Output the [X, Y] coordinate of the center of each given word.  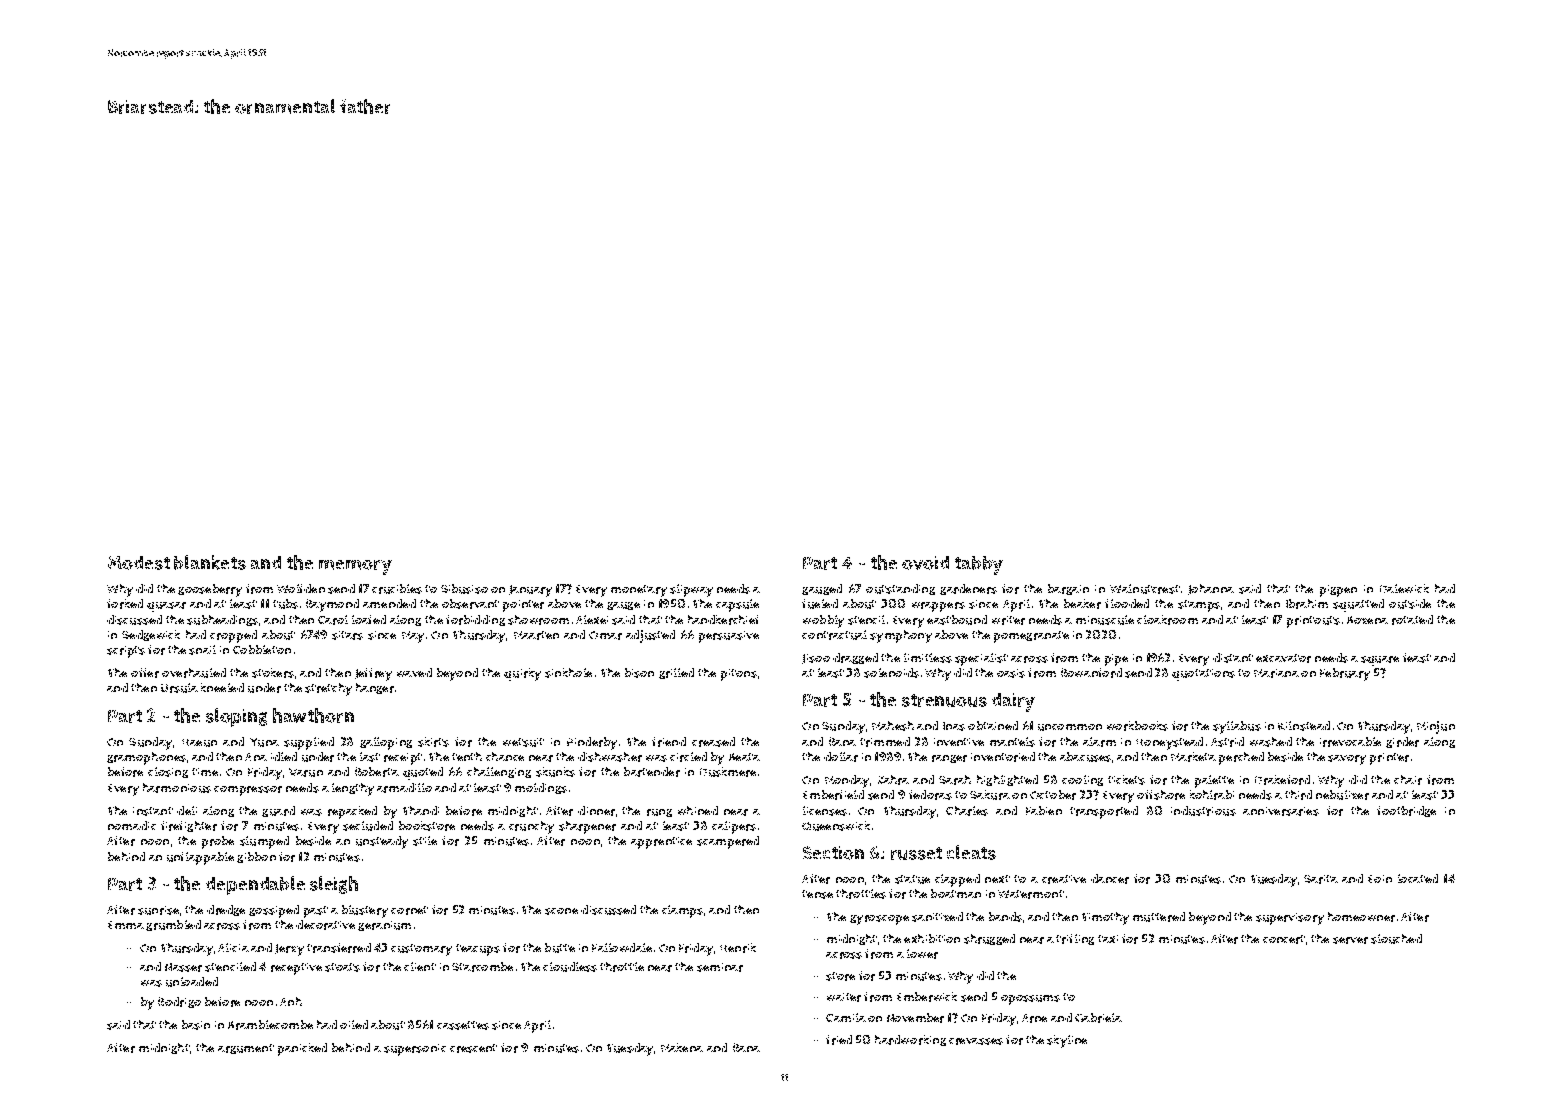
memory [355, 567]
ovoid [925, 563]
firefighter [189, 826]
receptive [296, 969]
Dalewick [1404, 588]
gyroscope [879, 920]
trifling [1075, 939]
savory [1347, 760]
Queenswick [836, 826]
